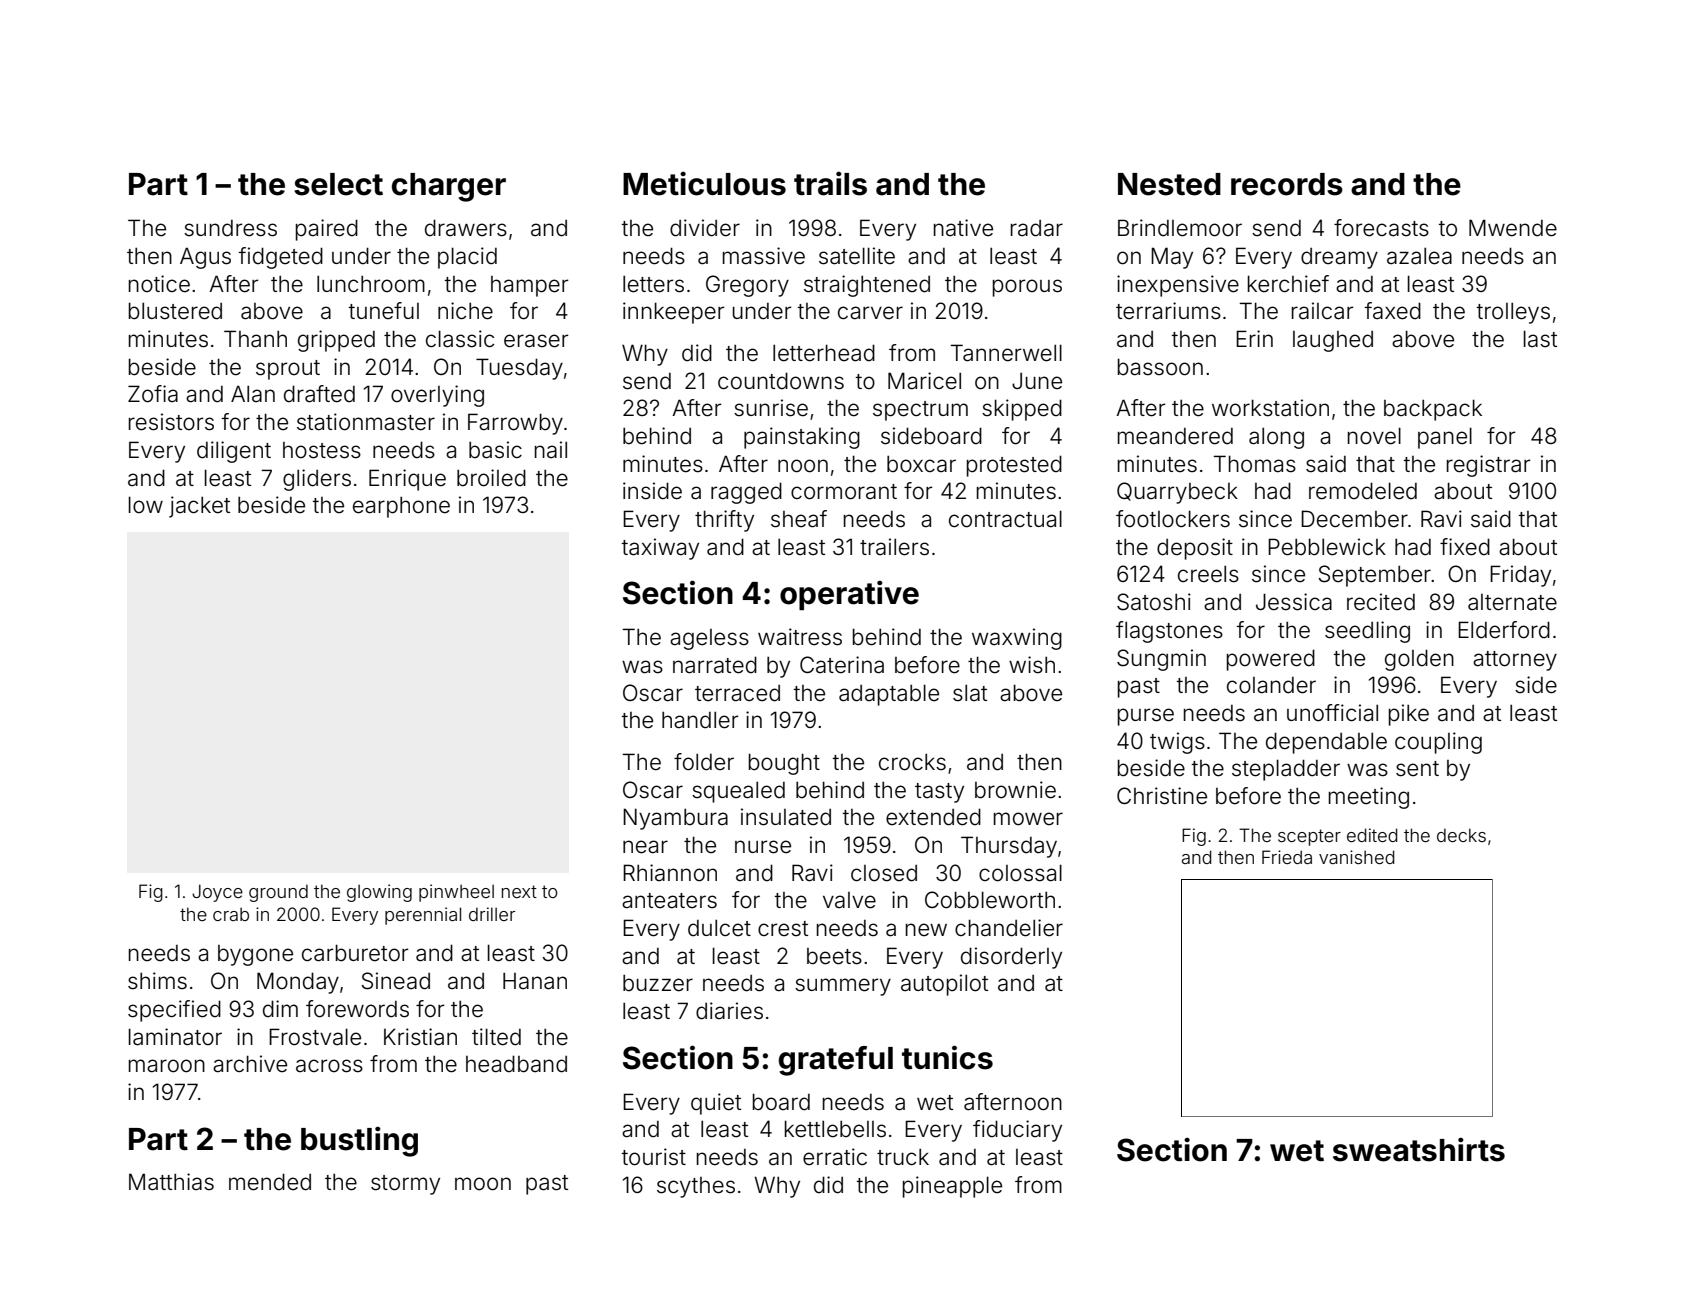 This page has width=1685, height=1302. I want to click on pineapple, so click(952, 1187).
